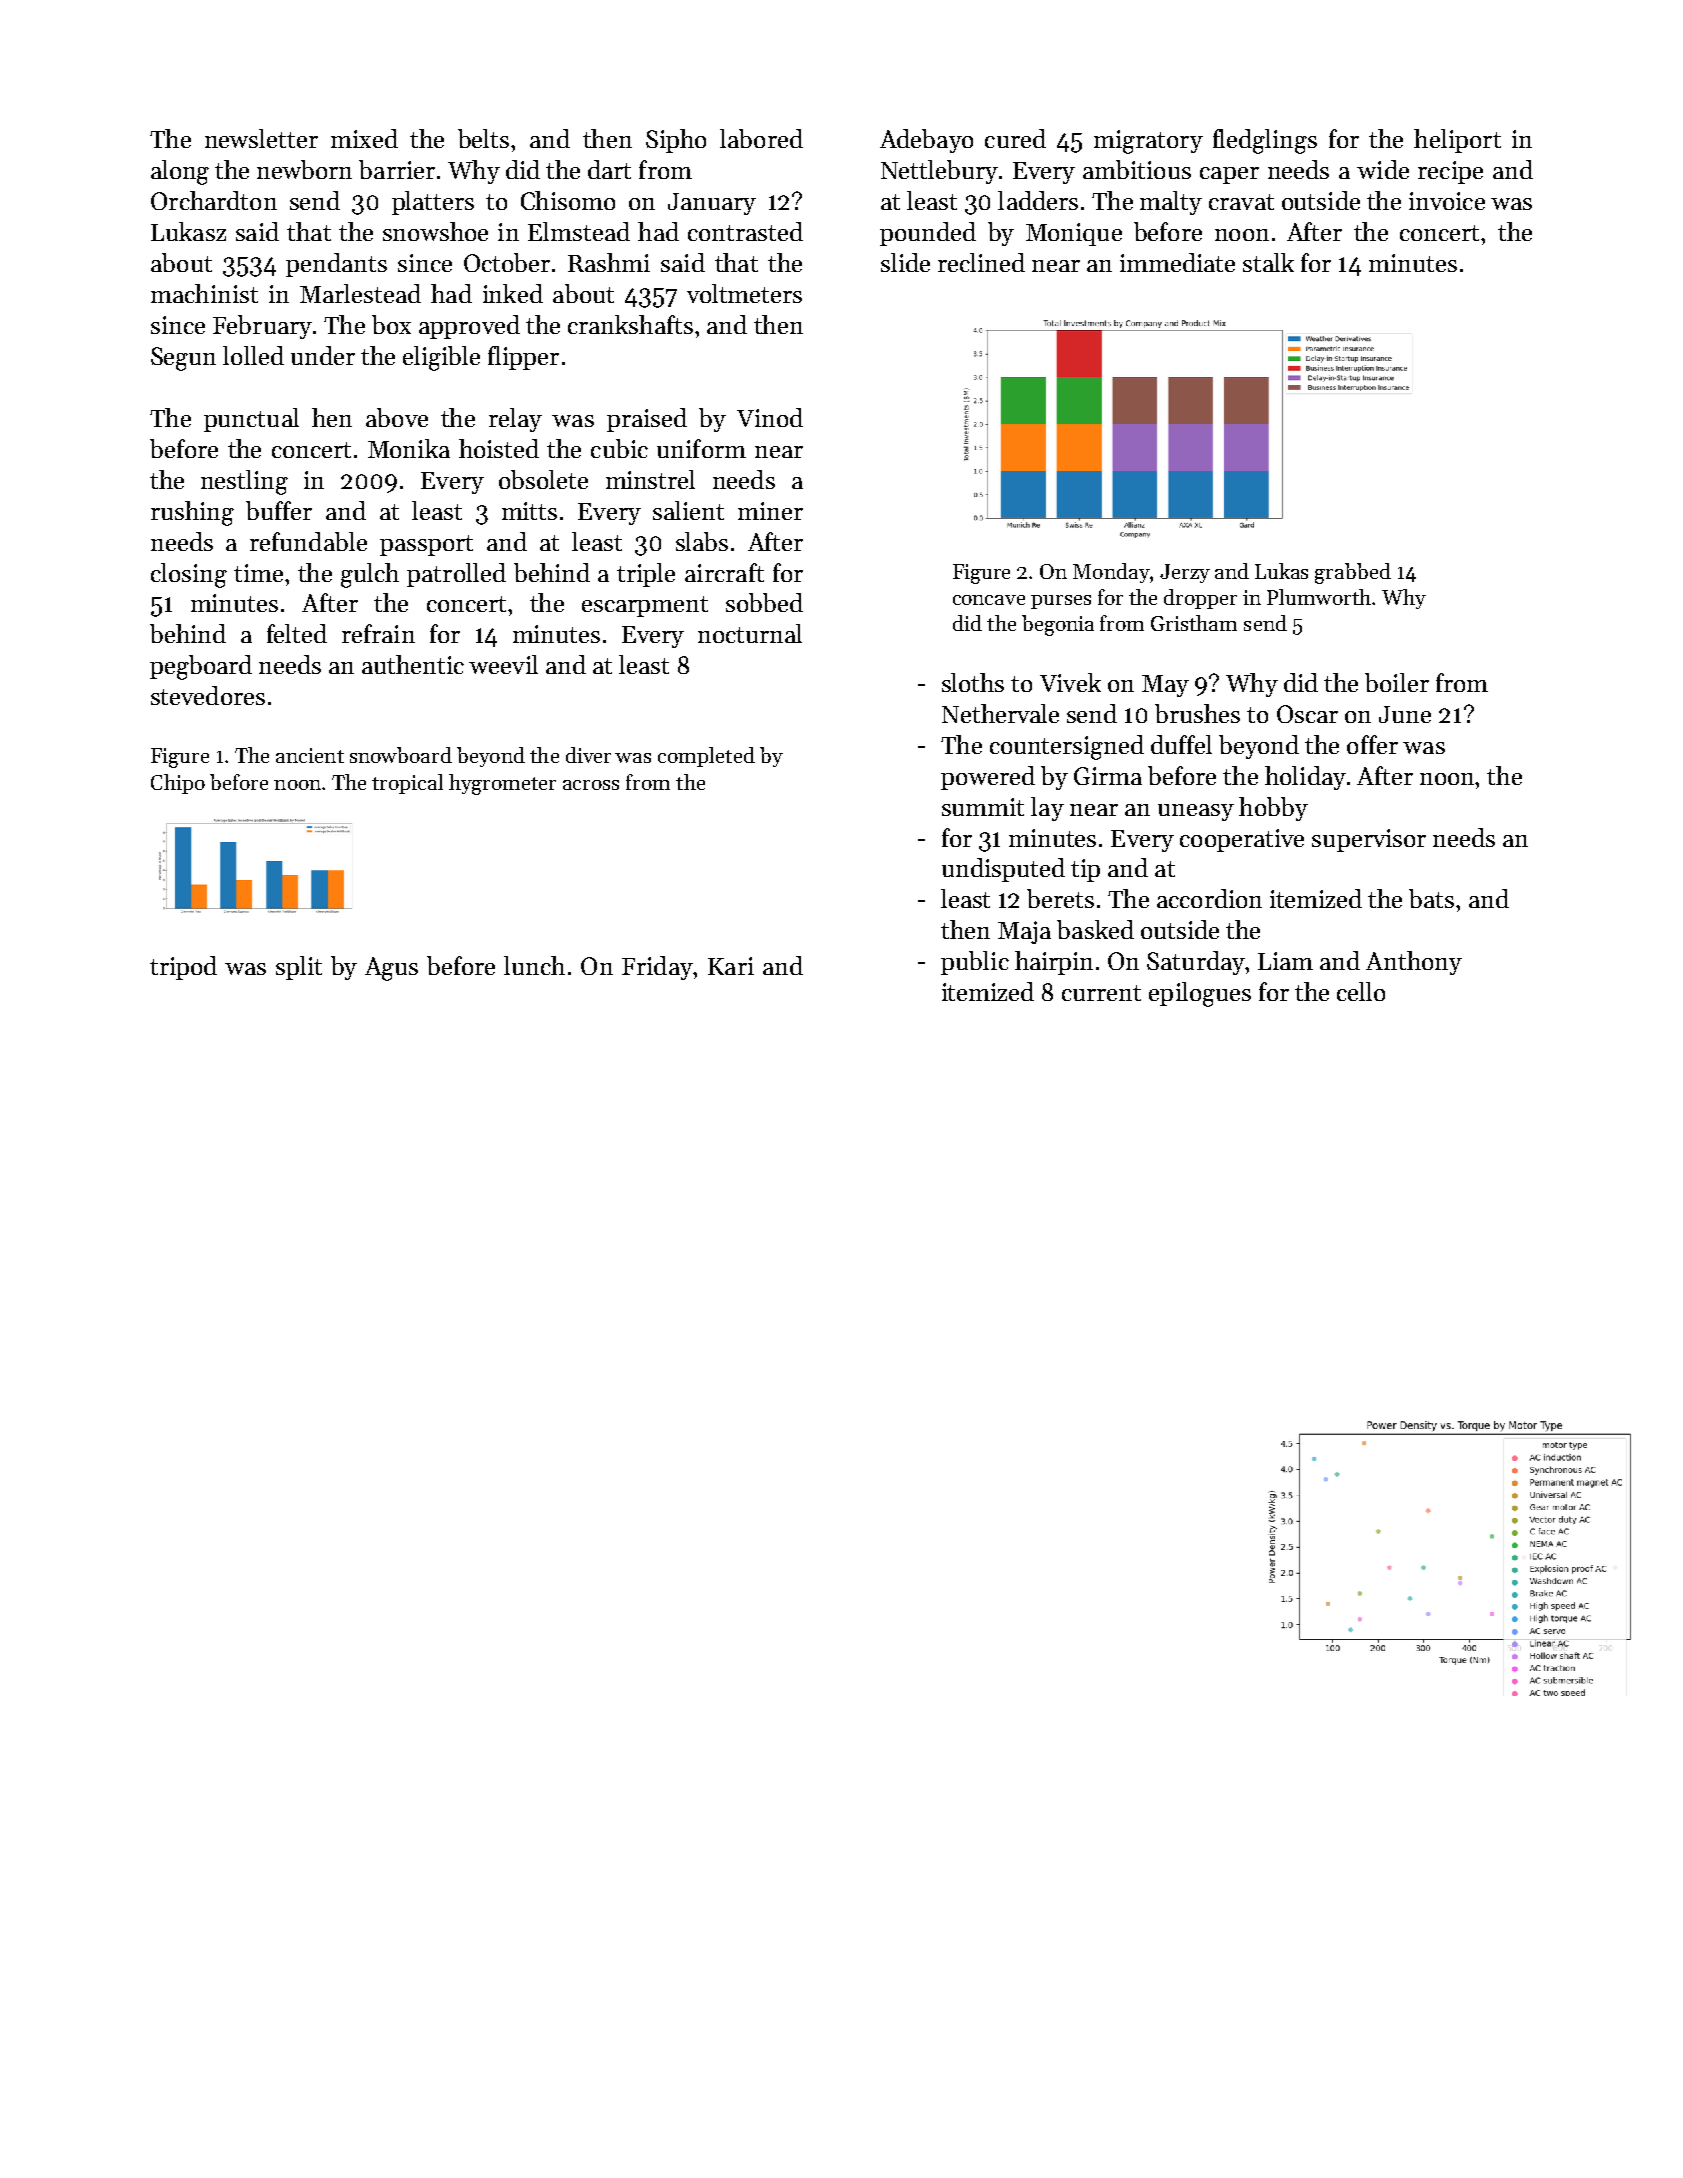  Describe the element at coordinates (180, 172) in the screenshot. I see `along` at that location.
